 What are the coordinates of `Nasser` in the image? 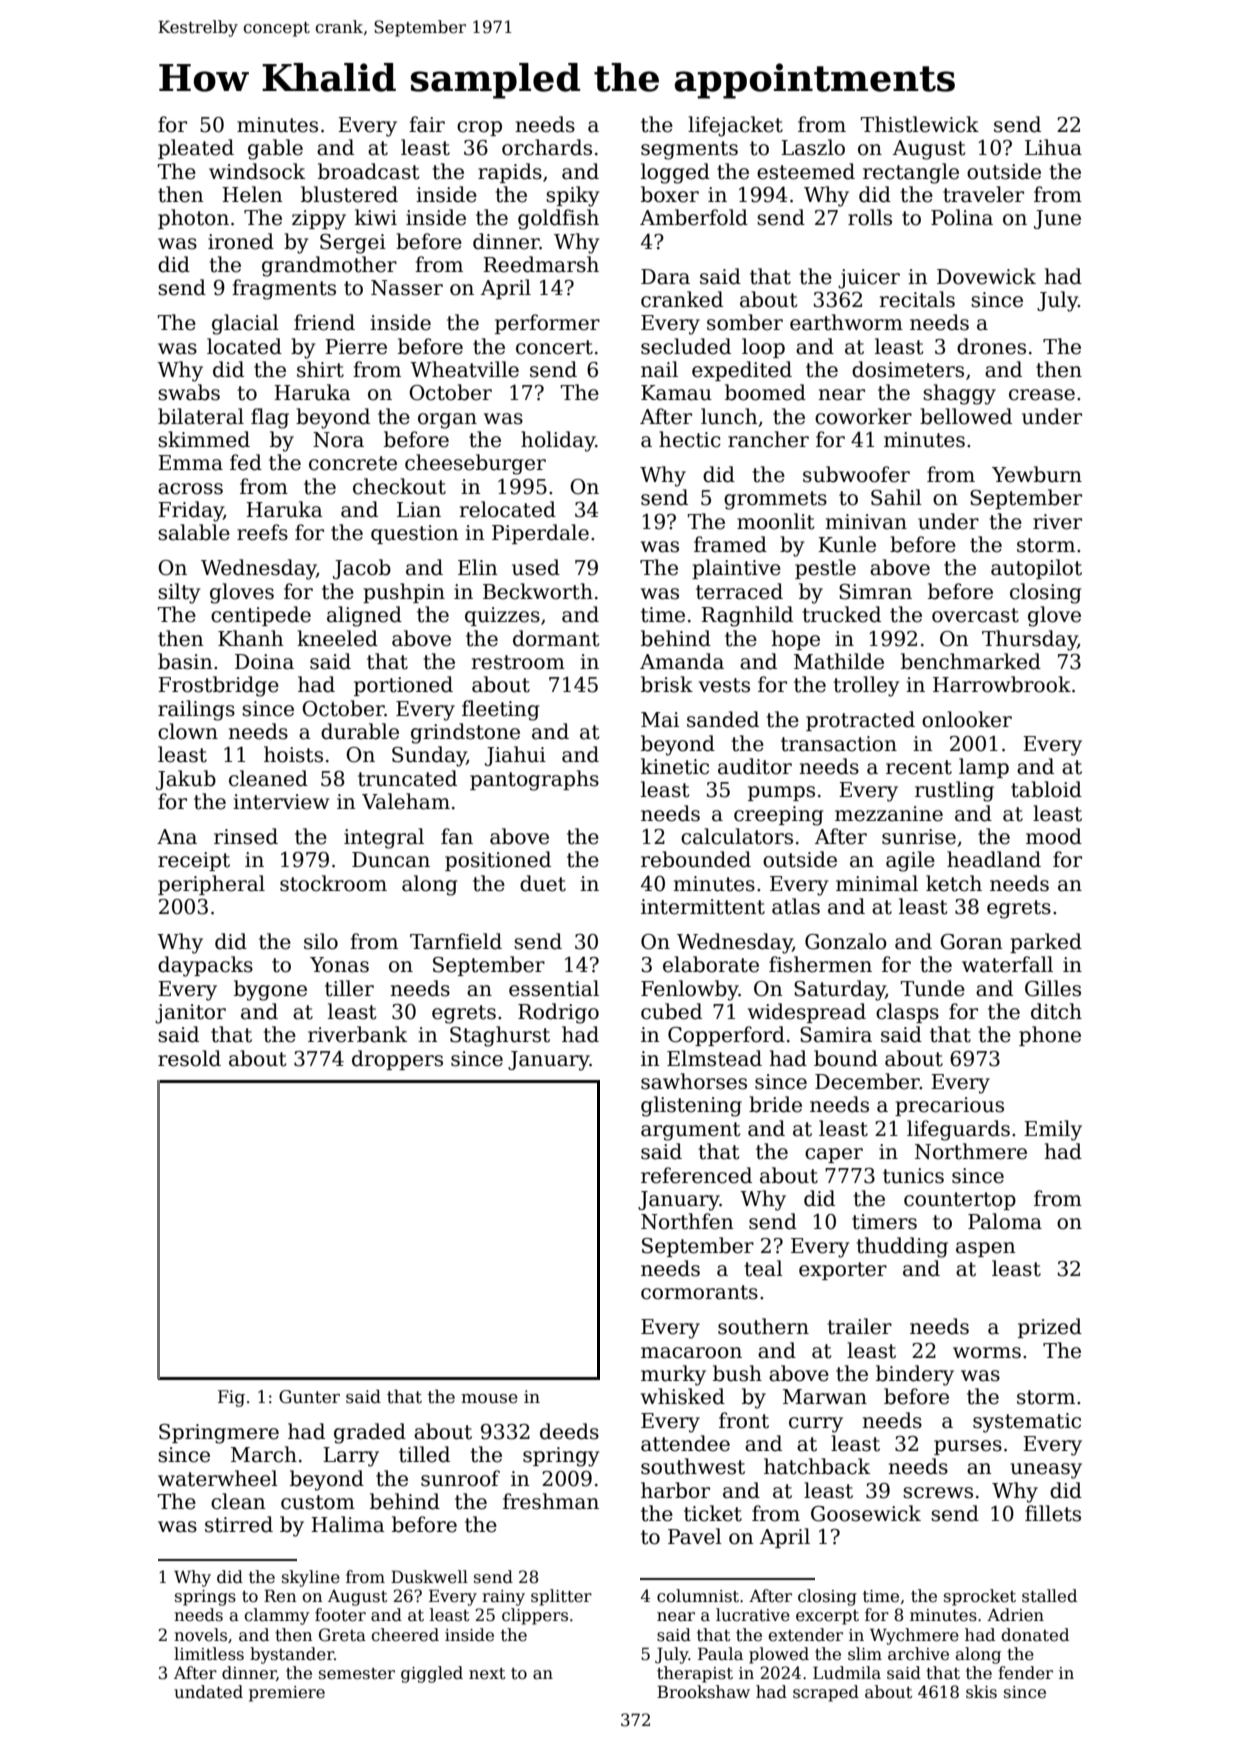 It's located at (407, 288).
